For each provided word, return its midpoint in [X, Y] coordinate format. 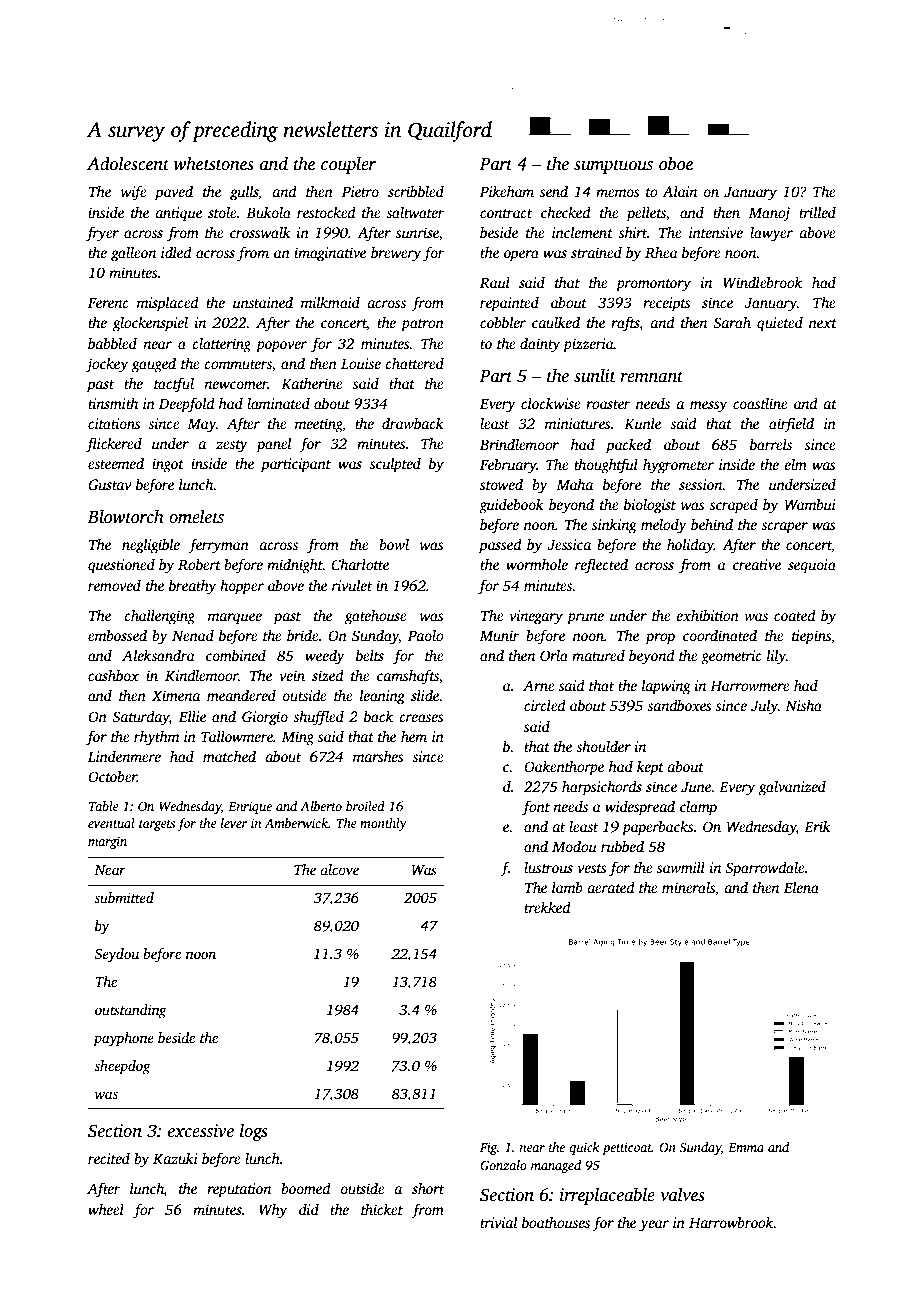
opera [521, 256]
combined [236, 655]
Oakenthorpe [564, 768]
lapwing [666, 687]
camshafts [408, 677]
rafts [625, 324]
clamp [698, 808]
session [701, 484]
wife [134, 193]
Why [273, 1211]
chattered [414, 363]
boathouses [556, 1222]
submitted [124, 897]
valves [682, 1194]
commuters [238, 364]
